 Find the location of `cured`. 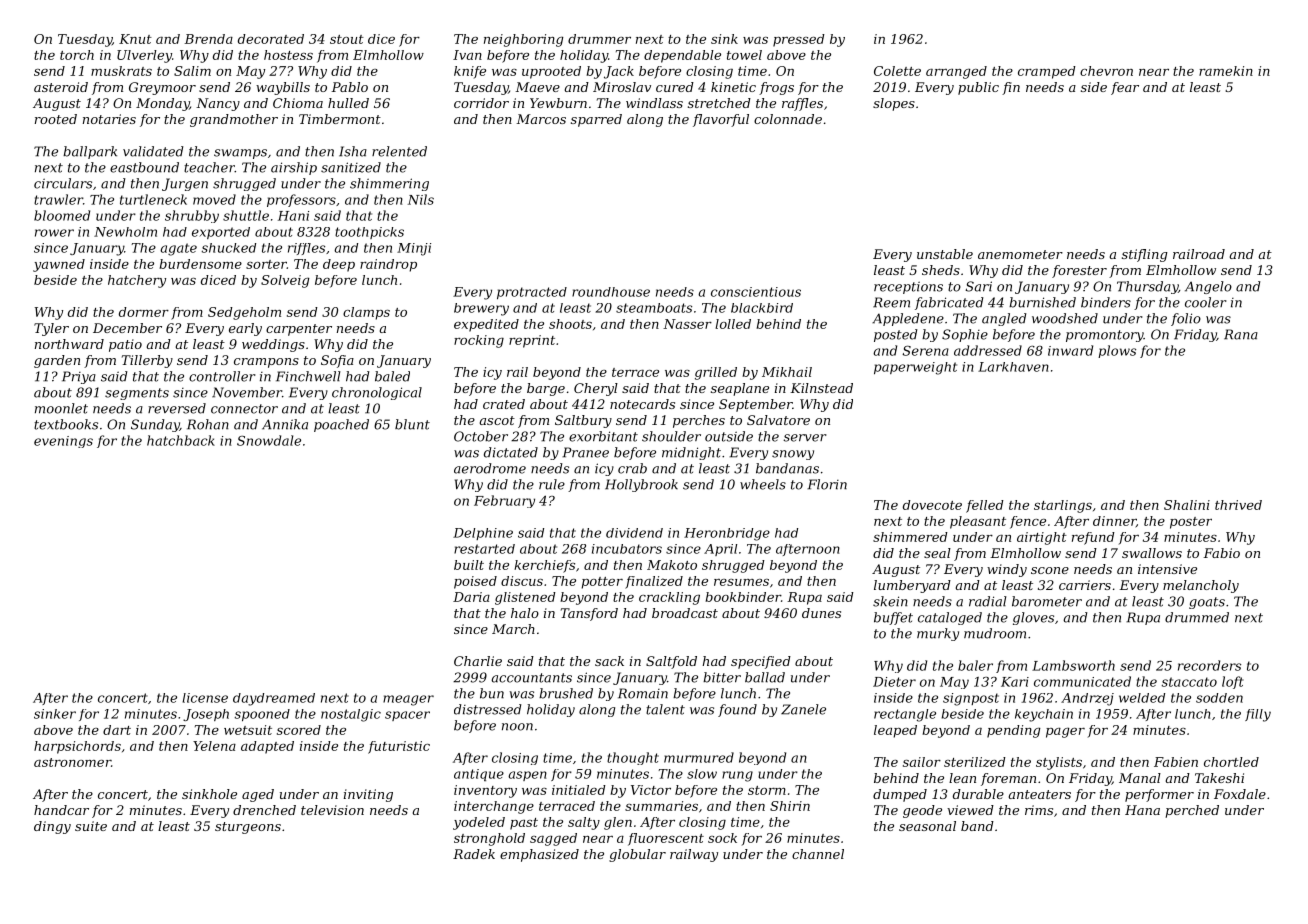

cured is located at coordinates (675, 87).
